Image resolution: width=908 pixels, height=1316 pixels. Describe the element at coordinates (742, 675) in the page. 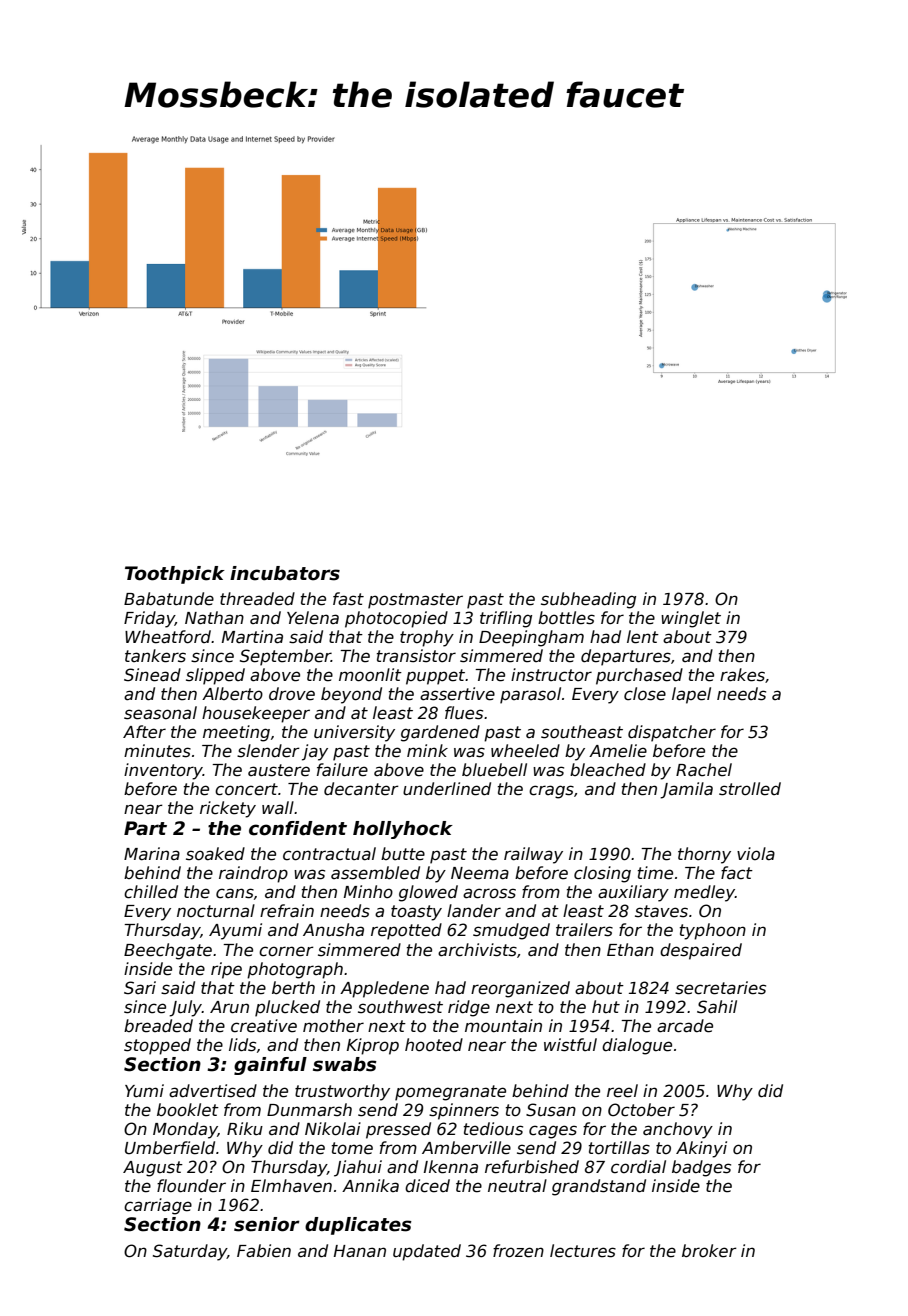

I see `rakes` at that location.
